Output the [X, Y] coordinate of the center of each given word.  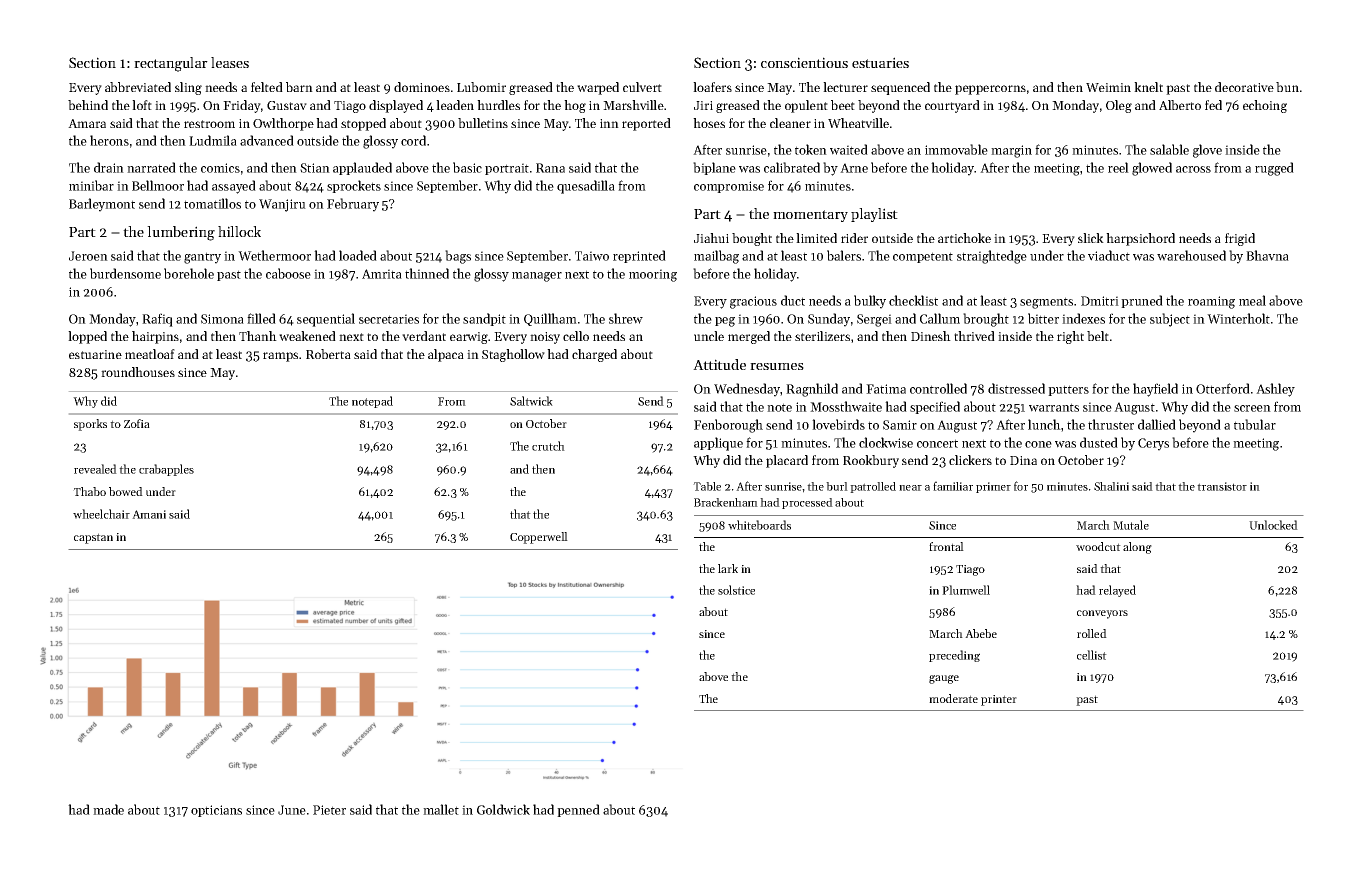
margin [1011, 151]
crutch [548, 446]
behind [88, 105]
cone [1038, 444]
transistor [1222, 486]
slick [1091, 238]
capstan [93, 538]
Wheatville [858, 123]
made [108, 809]
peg [725, 322]
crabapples [166, 470]
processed [807, 503]
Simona [222, 319]
